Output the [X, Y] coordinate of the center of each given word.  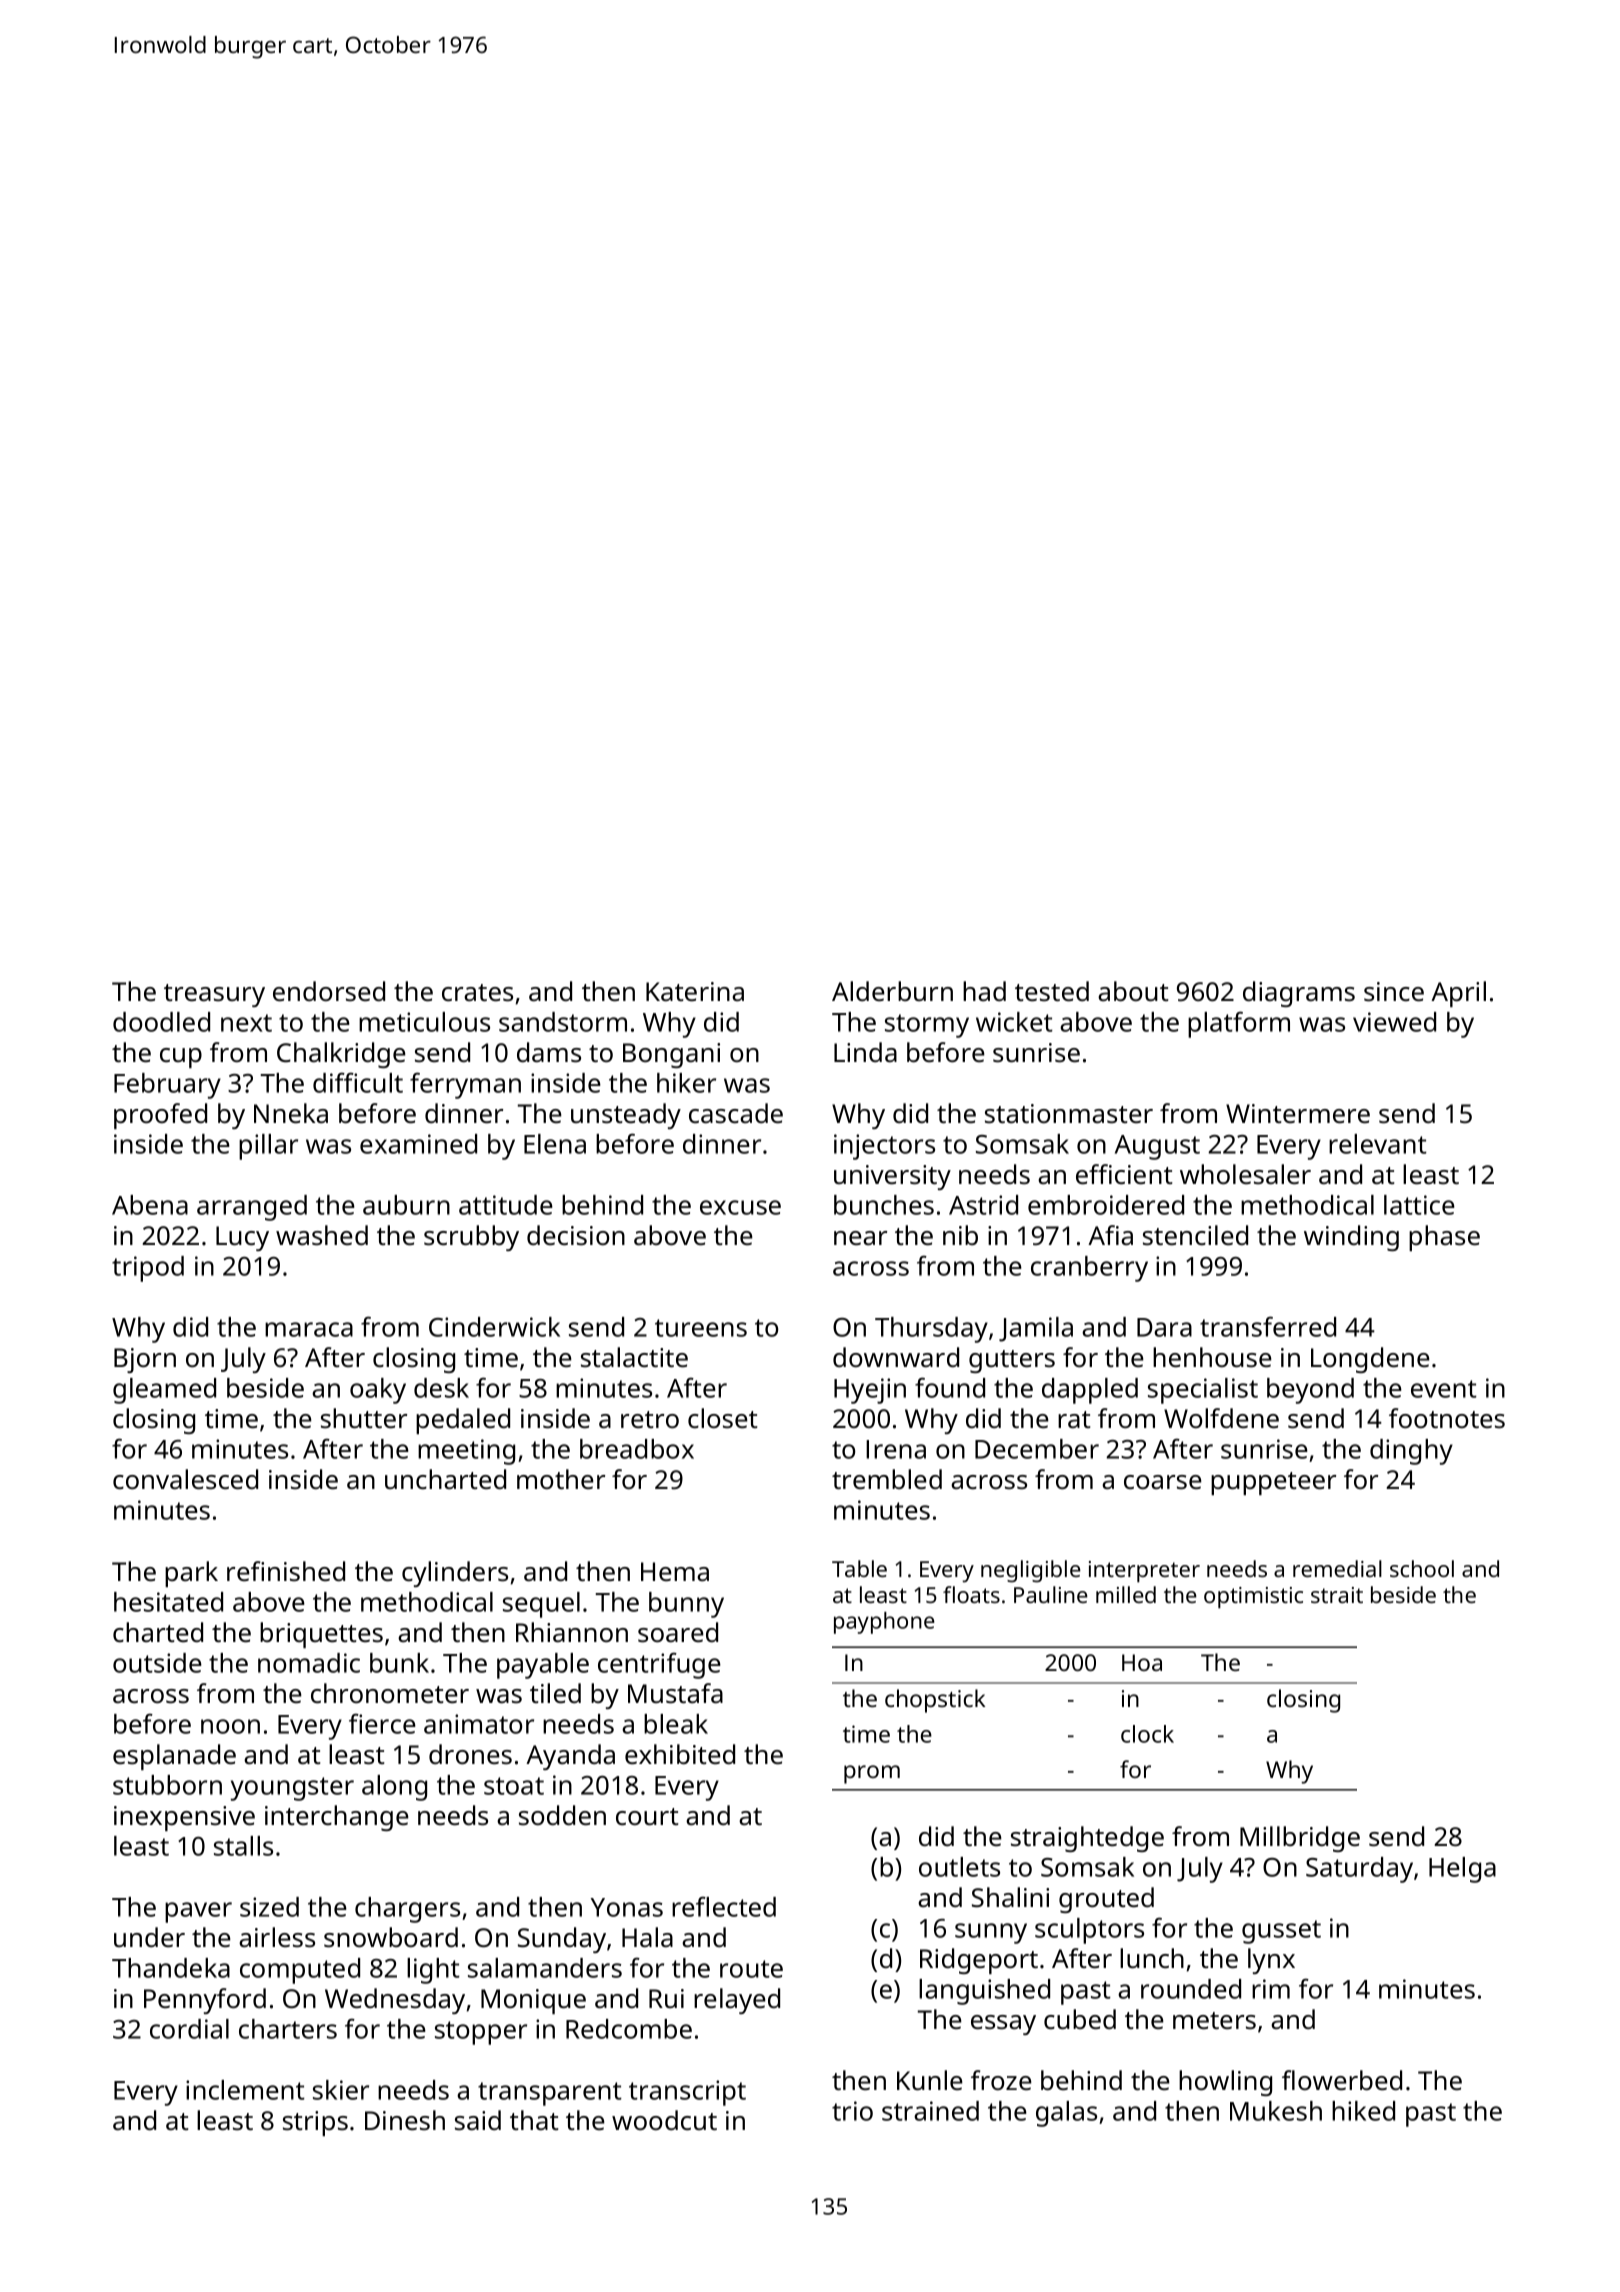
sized [269, 1907]
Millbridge [1300, 1839]
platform [1239, 1024]
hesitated [168, 1602]
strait [1337, 1595]
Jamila [1036, 1329]
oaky [378, 1391]
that [534, 2120]
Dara [1164, 1327]
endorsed [329, 991]
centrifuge [659, 1665]
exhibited [680, 1754]
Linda [865, 1052]
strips [315, 2123]
